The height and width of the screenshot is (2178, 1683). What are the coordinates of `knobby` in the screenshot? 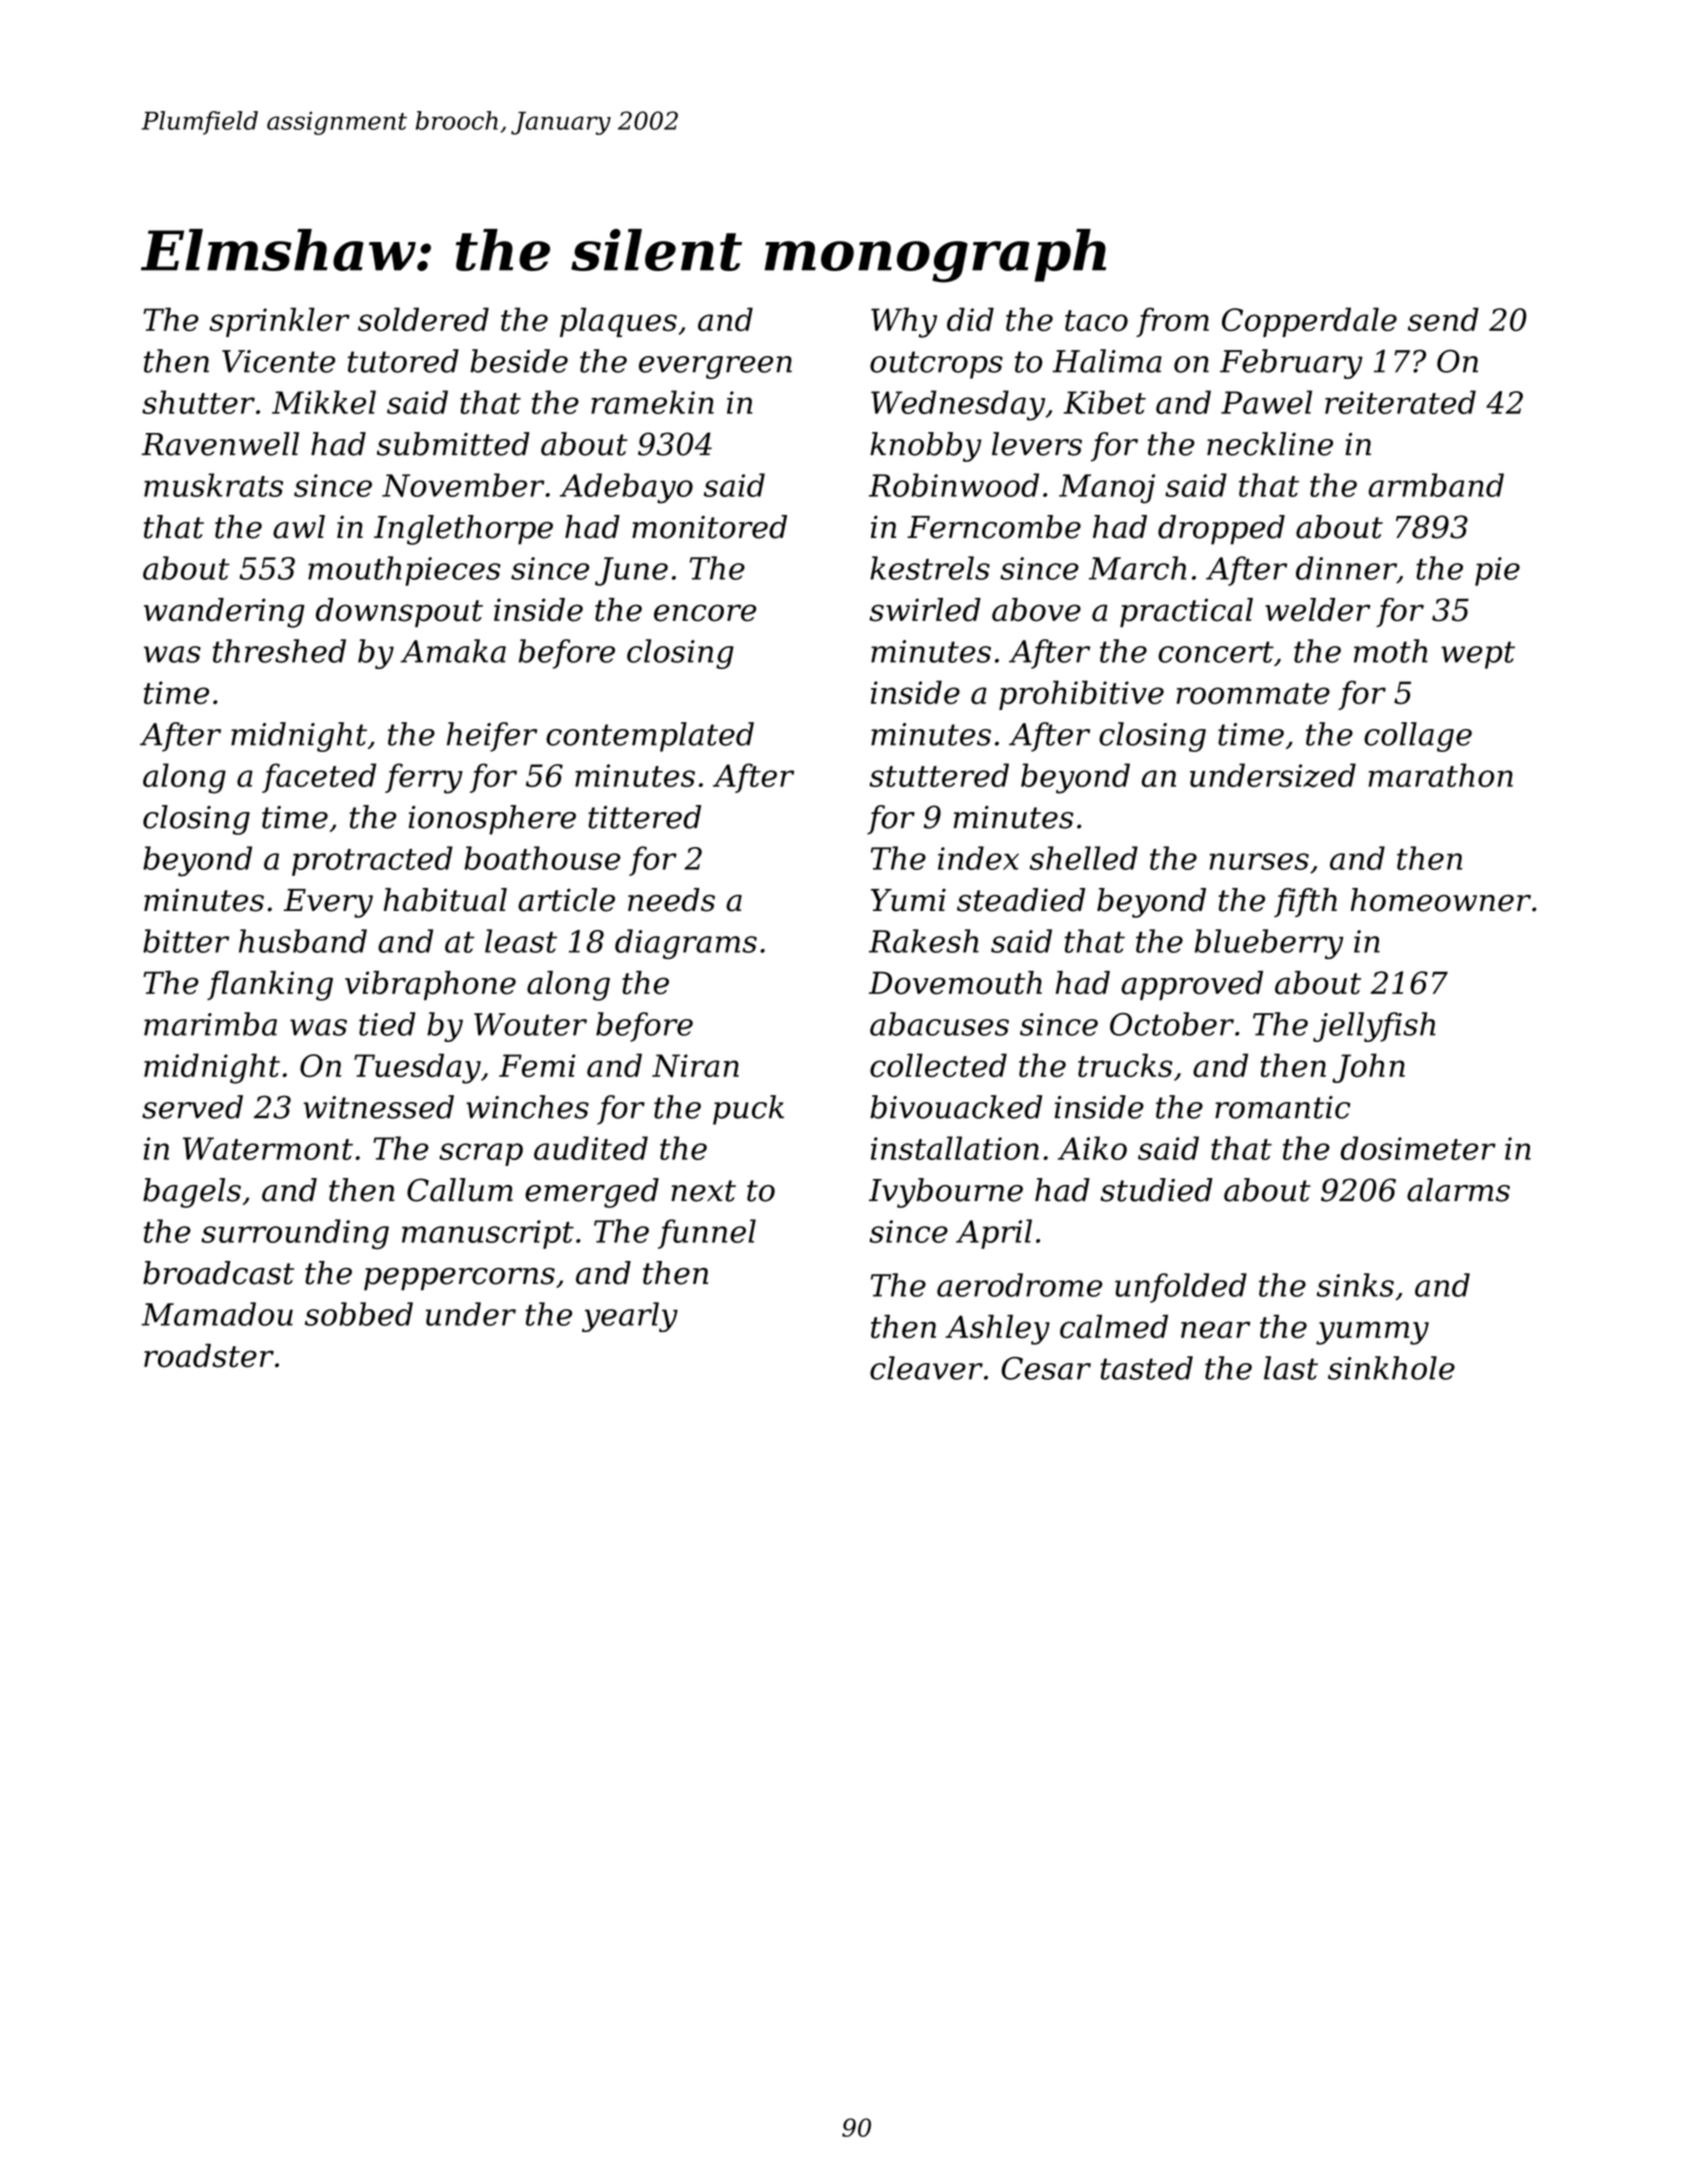 It's located at (926, 447).
